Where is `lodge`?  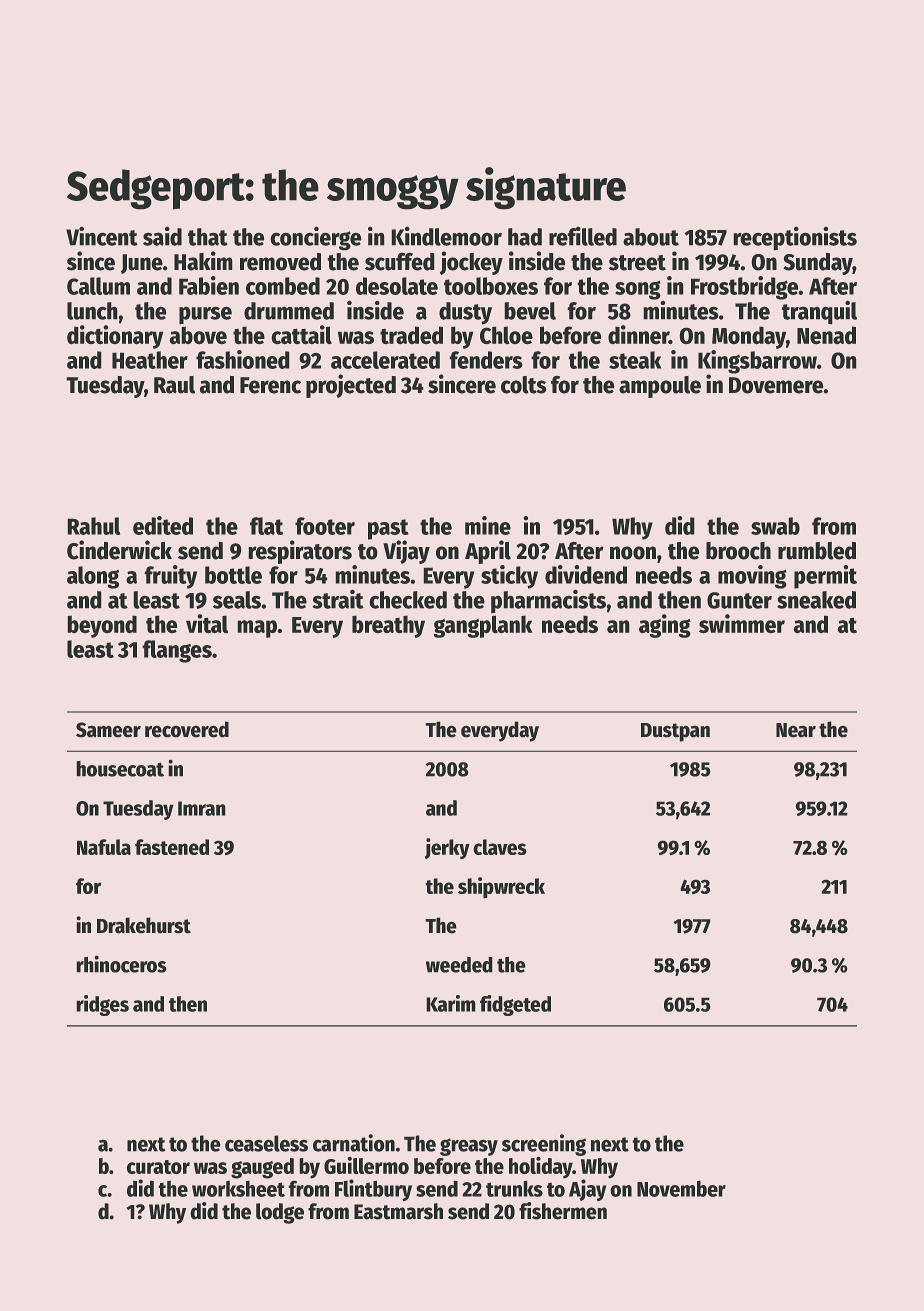
lodge is located at coordinates (280, 1213).
